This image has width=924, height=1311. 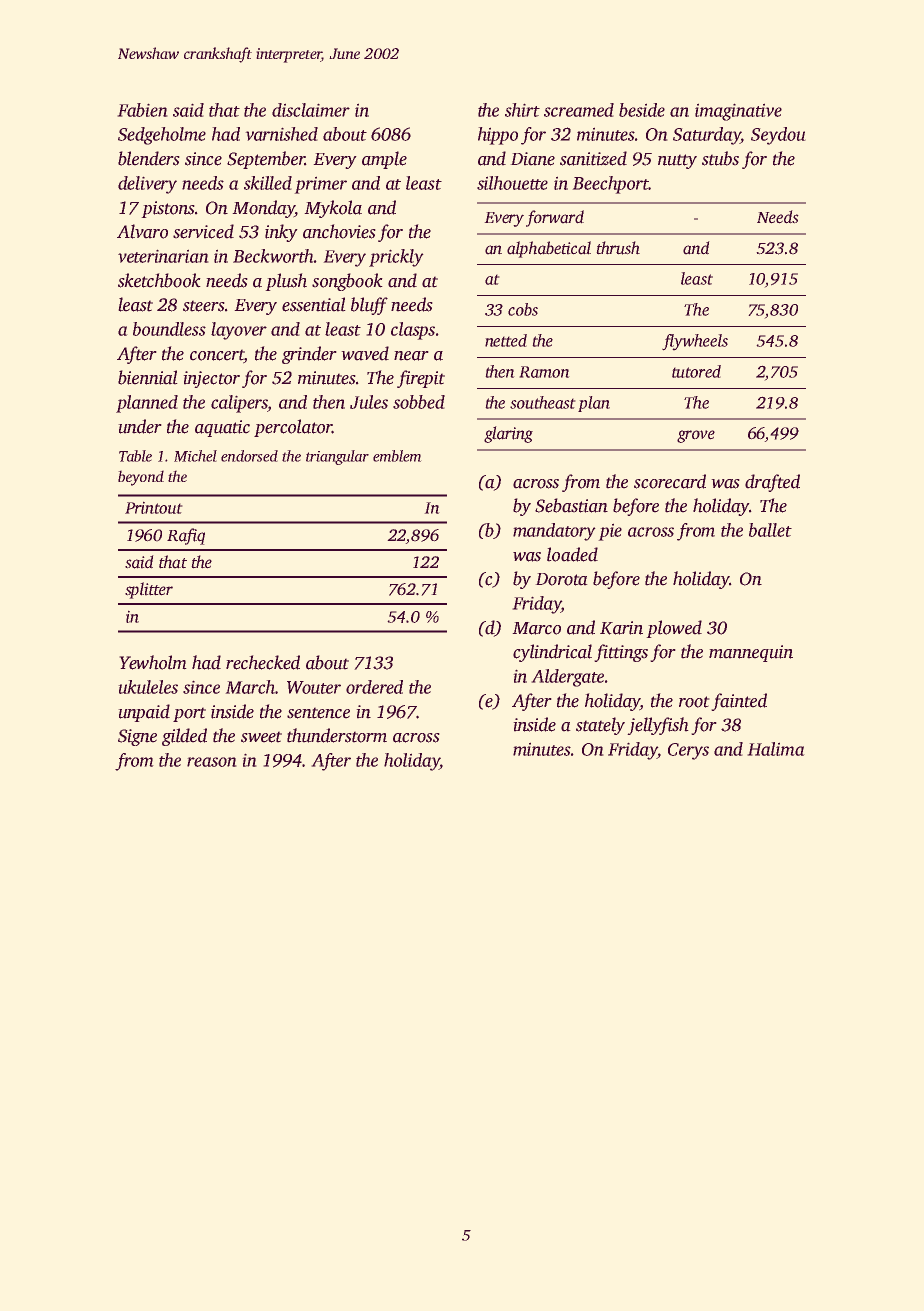 I want to click on near, so click(x=411, y=356).
